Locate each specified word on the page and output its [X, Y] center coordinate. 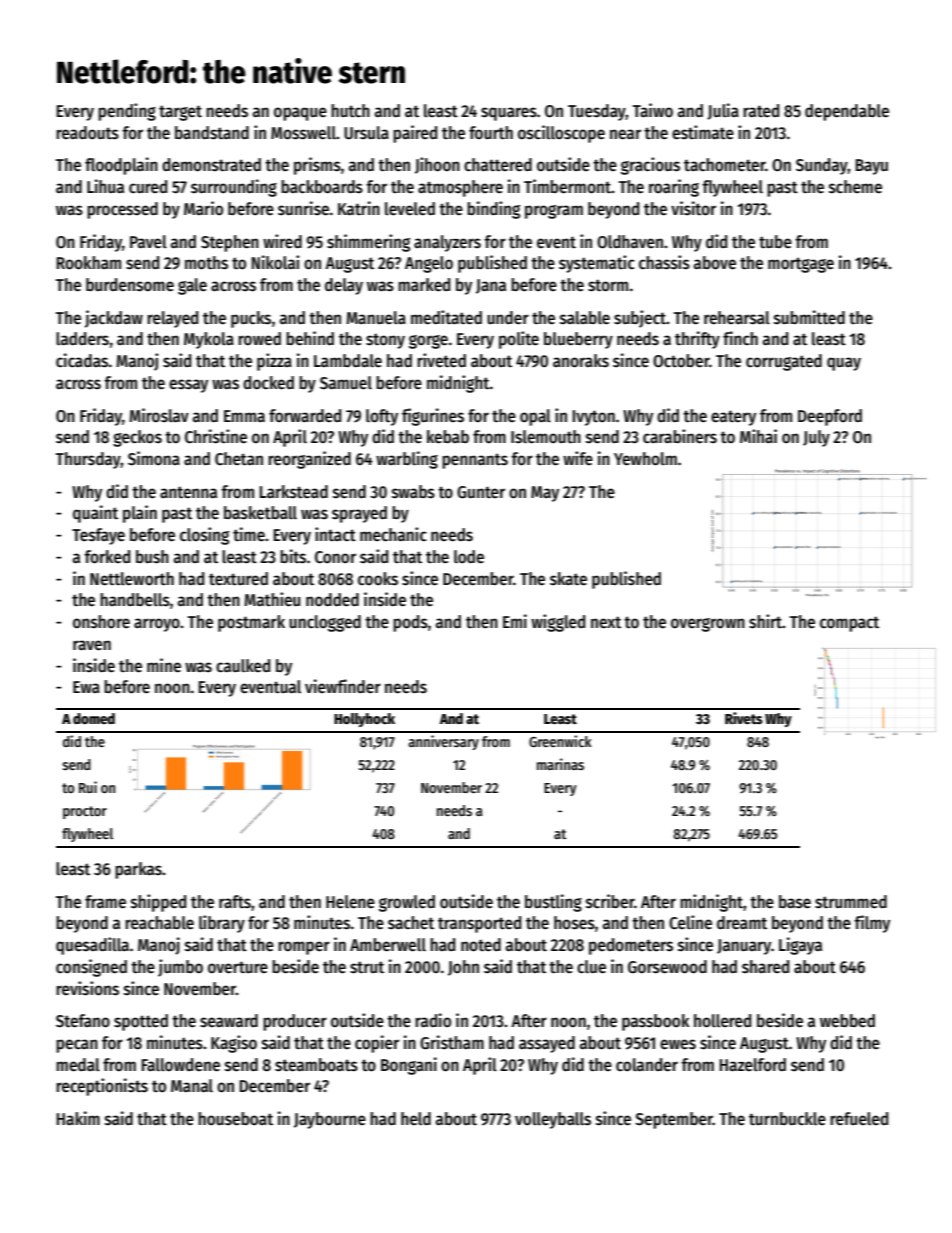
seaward [229, 1021]
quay [844, 364]
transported [479, 924]
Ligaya [800, 946]
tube [775, 242]
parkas [138, 870]
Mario [203, 208]
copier [377, 1044]
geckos [137, 438]
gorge [428, 342]
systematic [597, 264]
